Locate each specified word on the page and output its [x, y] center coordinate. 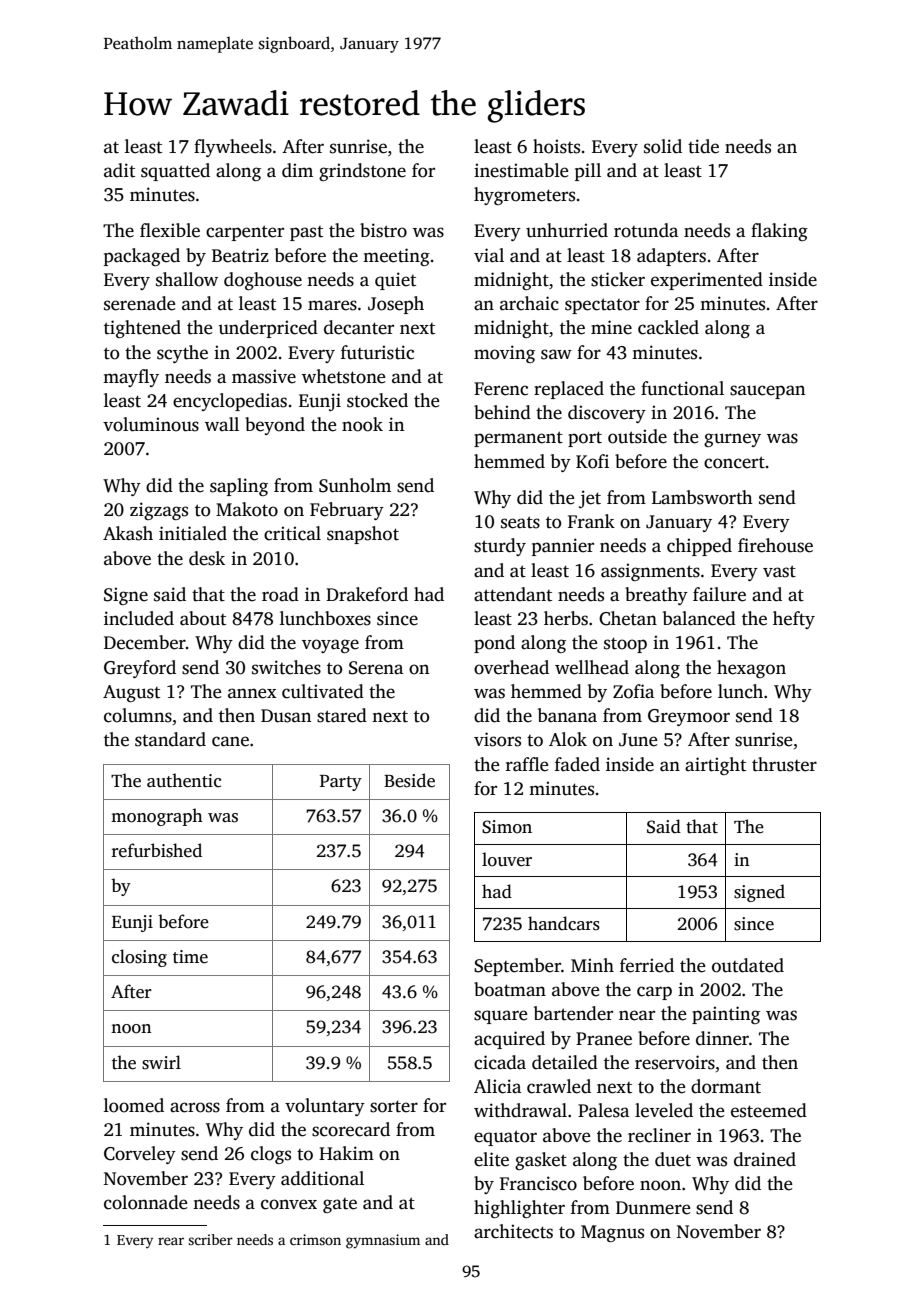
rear [171, 1241]
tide [703, 146]
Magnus [612, 1233]
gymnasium [383, 1241]
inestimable [521, 170]
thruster [784, 764]
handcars [564, 923]
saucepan [767, 392]
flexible [170, 230]
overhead [511, 667]
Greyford [140, 669]
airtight [715, 766]
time [190, 957]
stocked [377, 400]
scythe [182, 354]
